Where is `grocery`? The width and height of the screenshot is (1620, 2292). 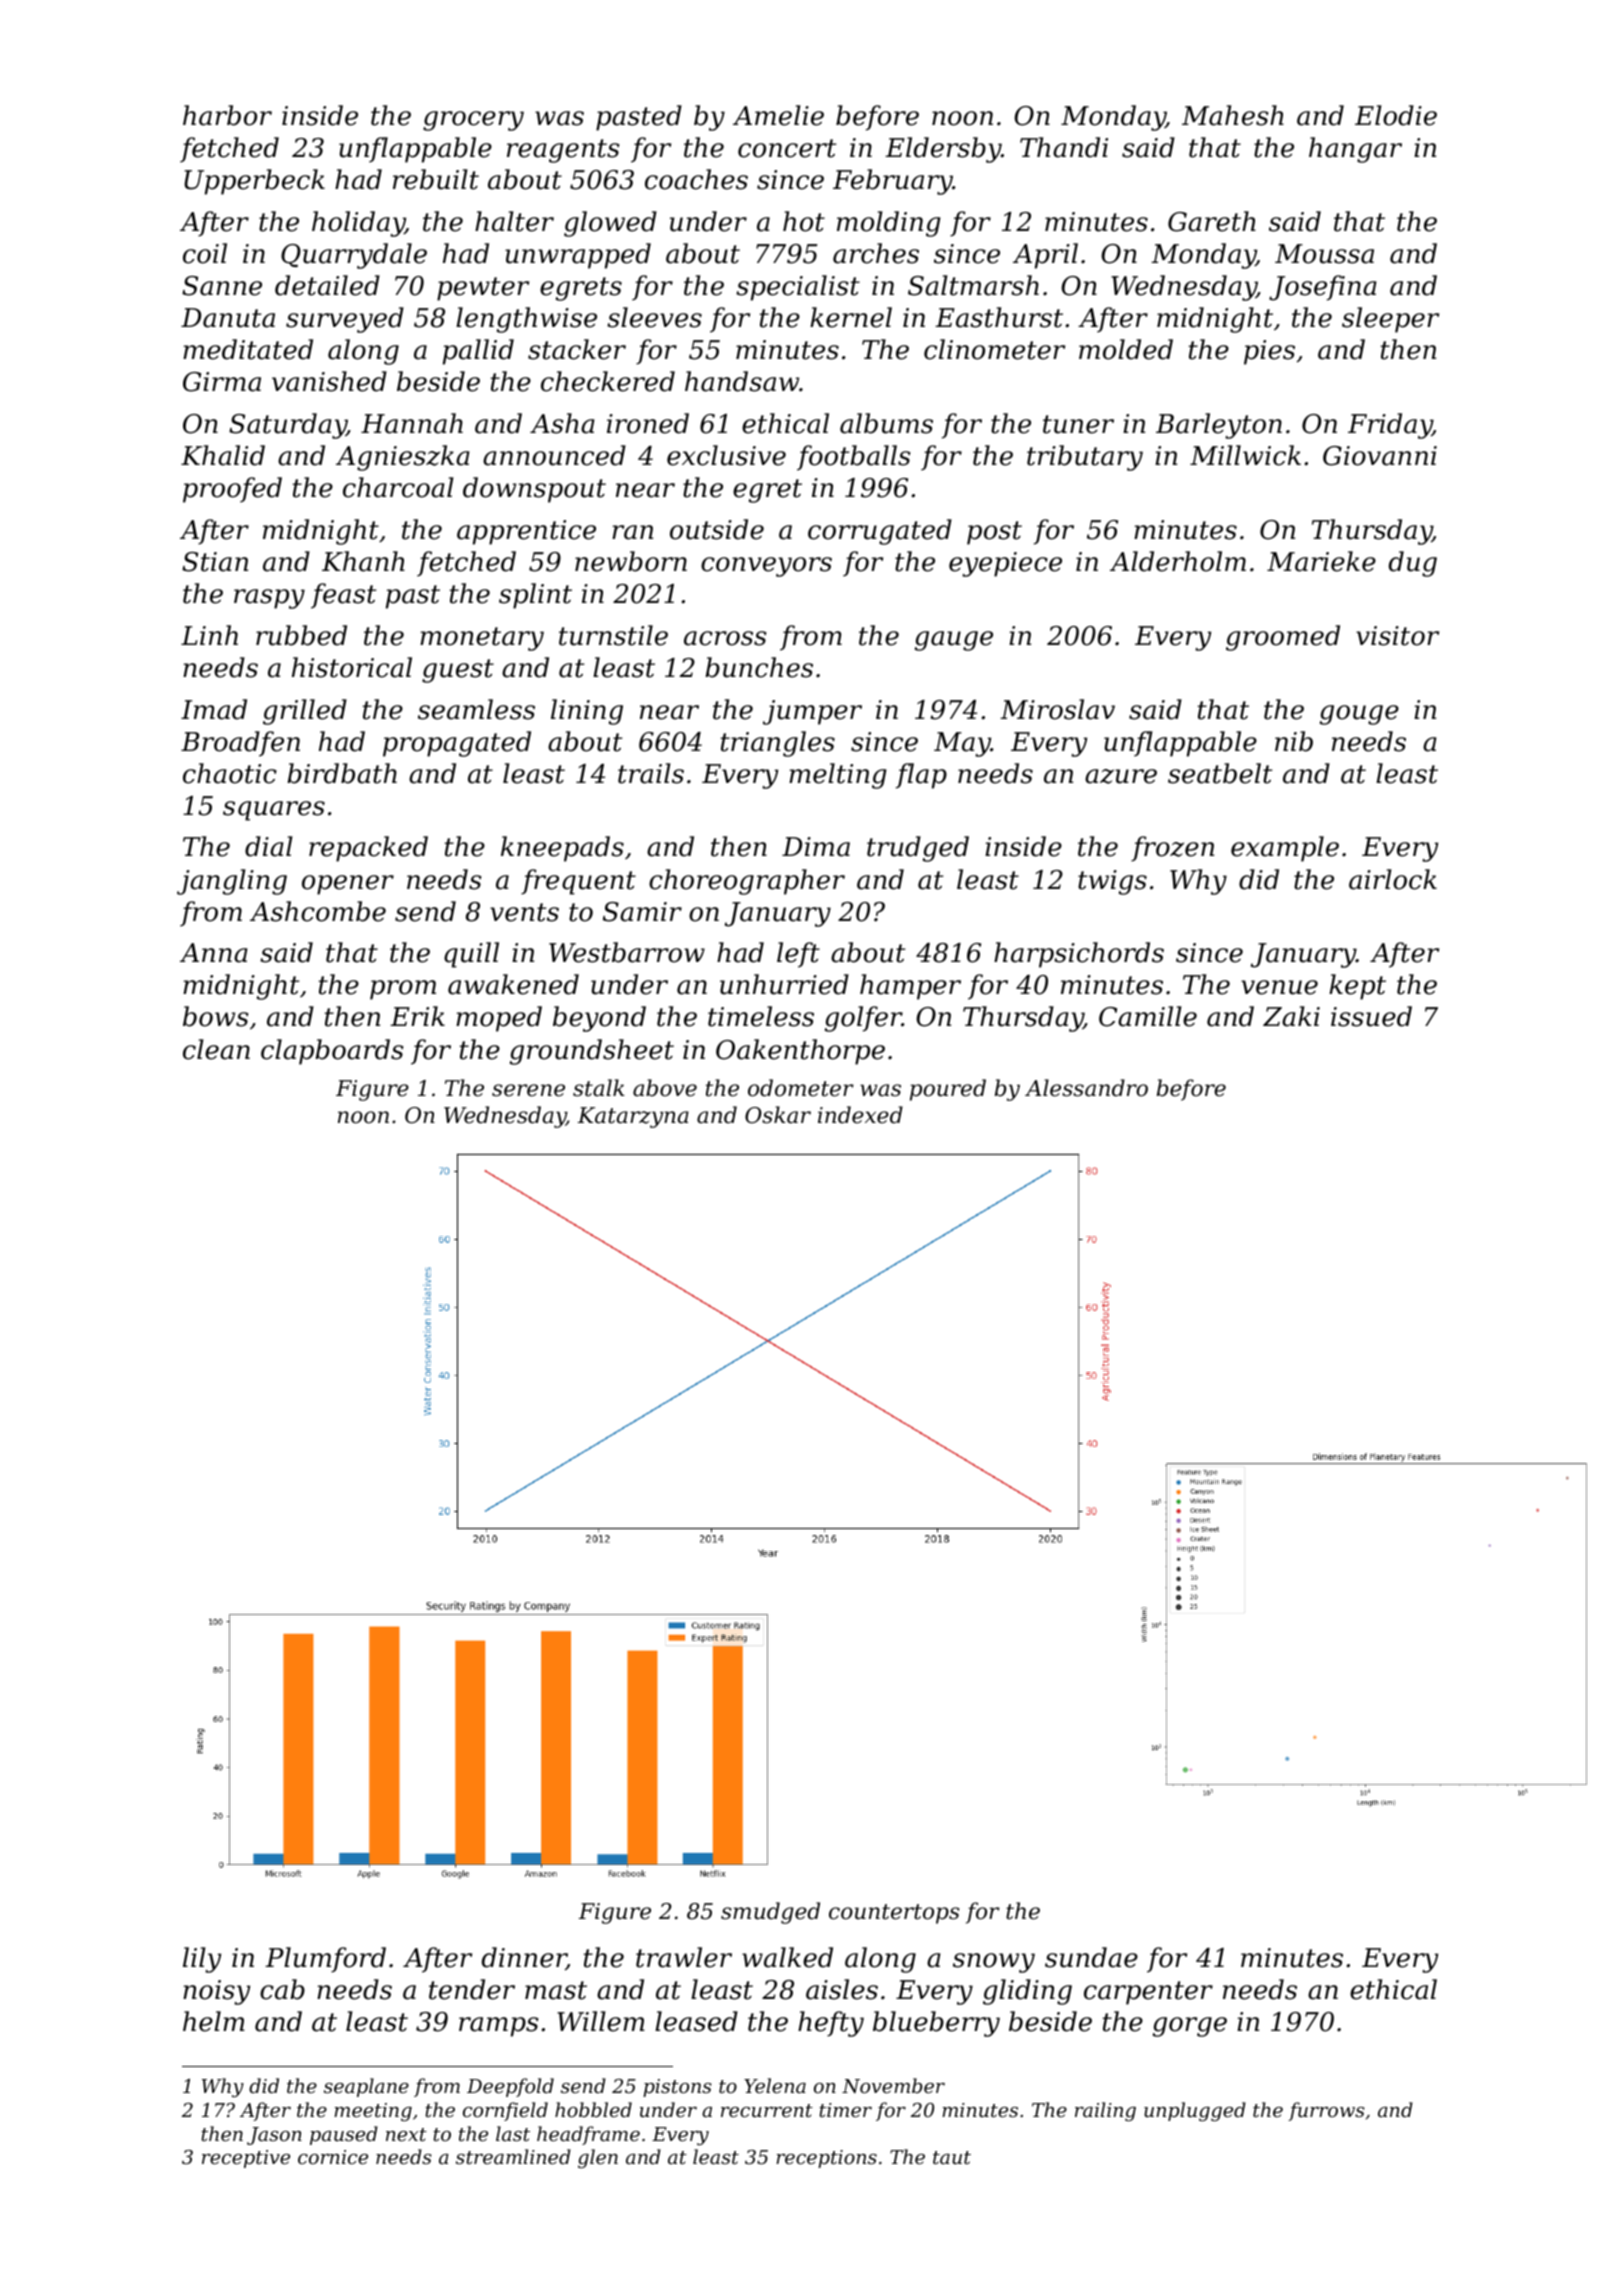
grocery is located at coordinates (473, 121).
